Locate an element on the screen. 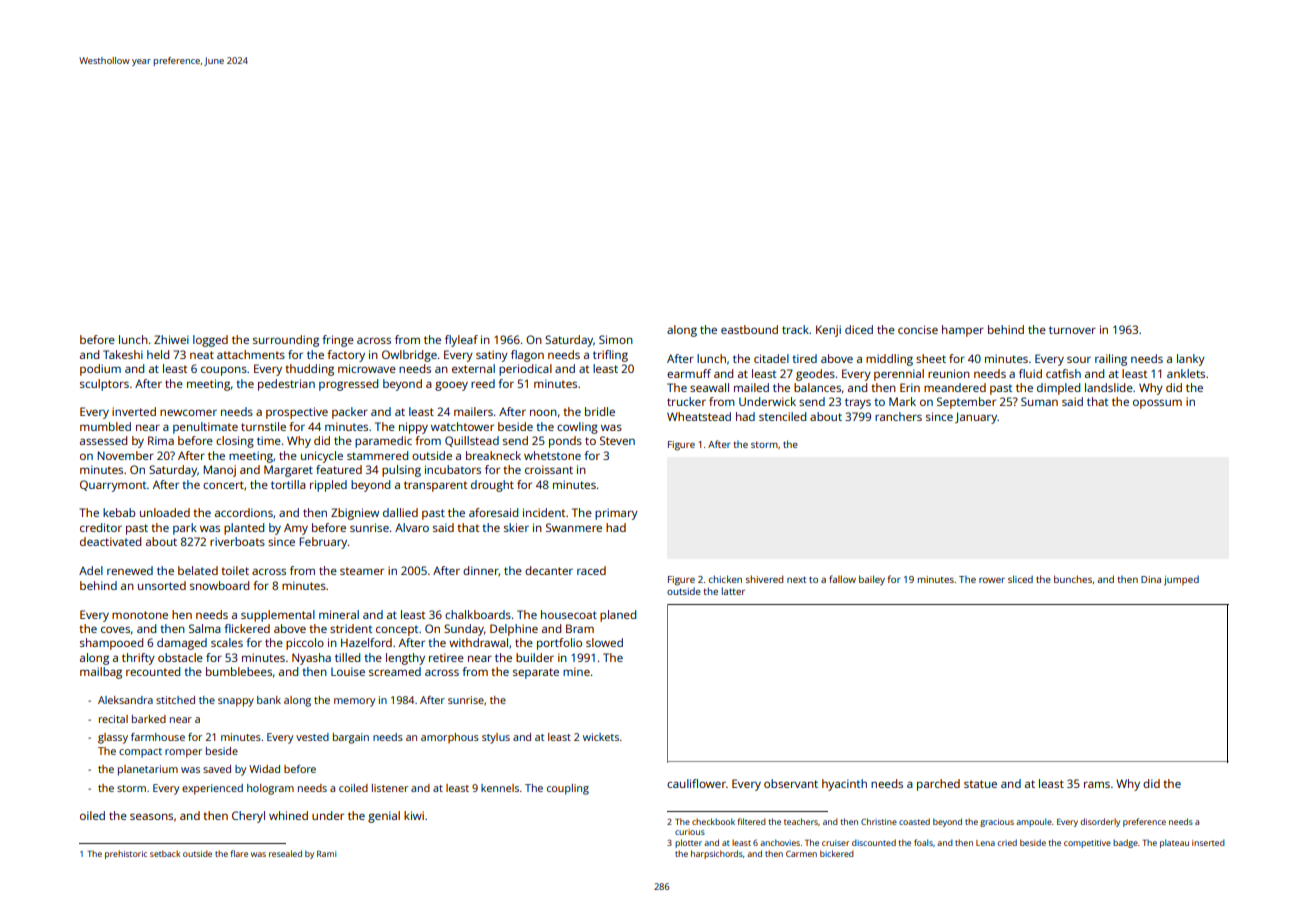 The width and height of the screenshot is (1308, 924). stenciled is located at coordinates (782, 416).
